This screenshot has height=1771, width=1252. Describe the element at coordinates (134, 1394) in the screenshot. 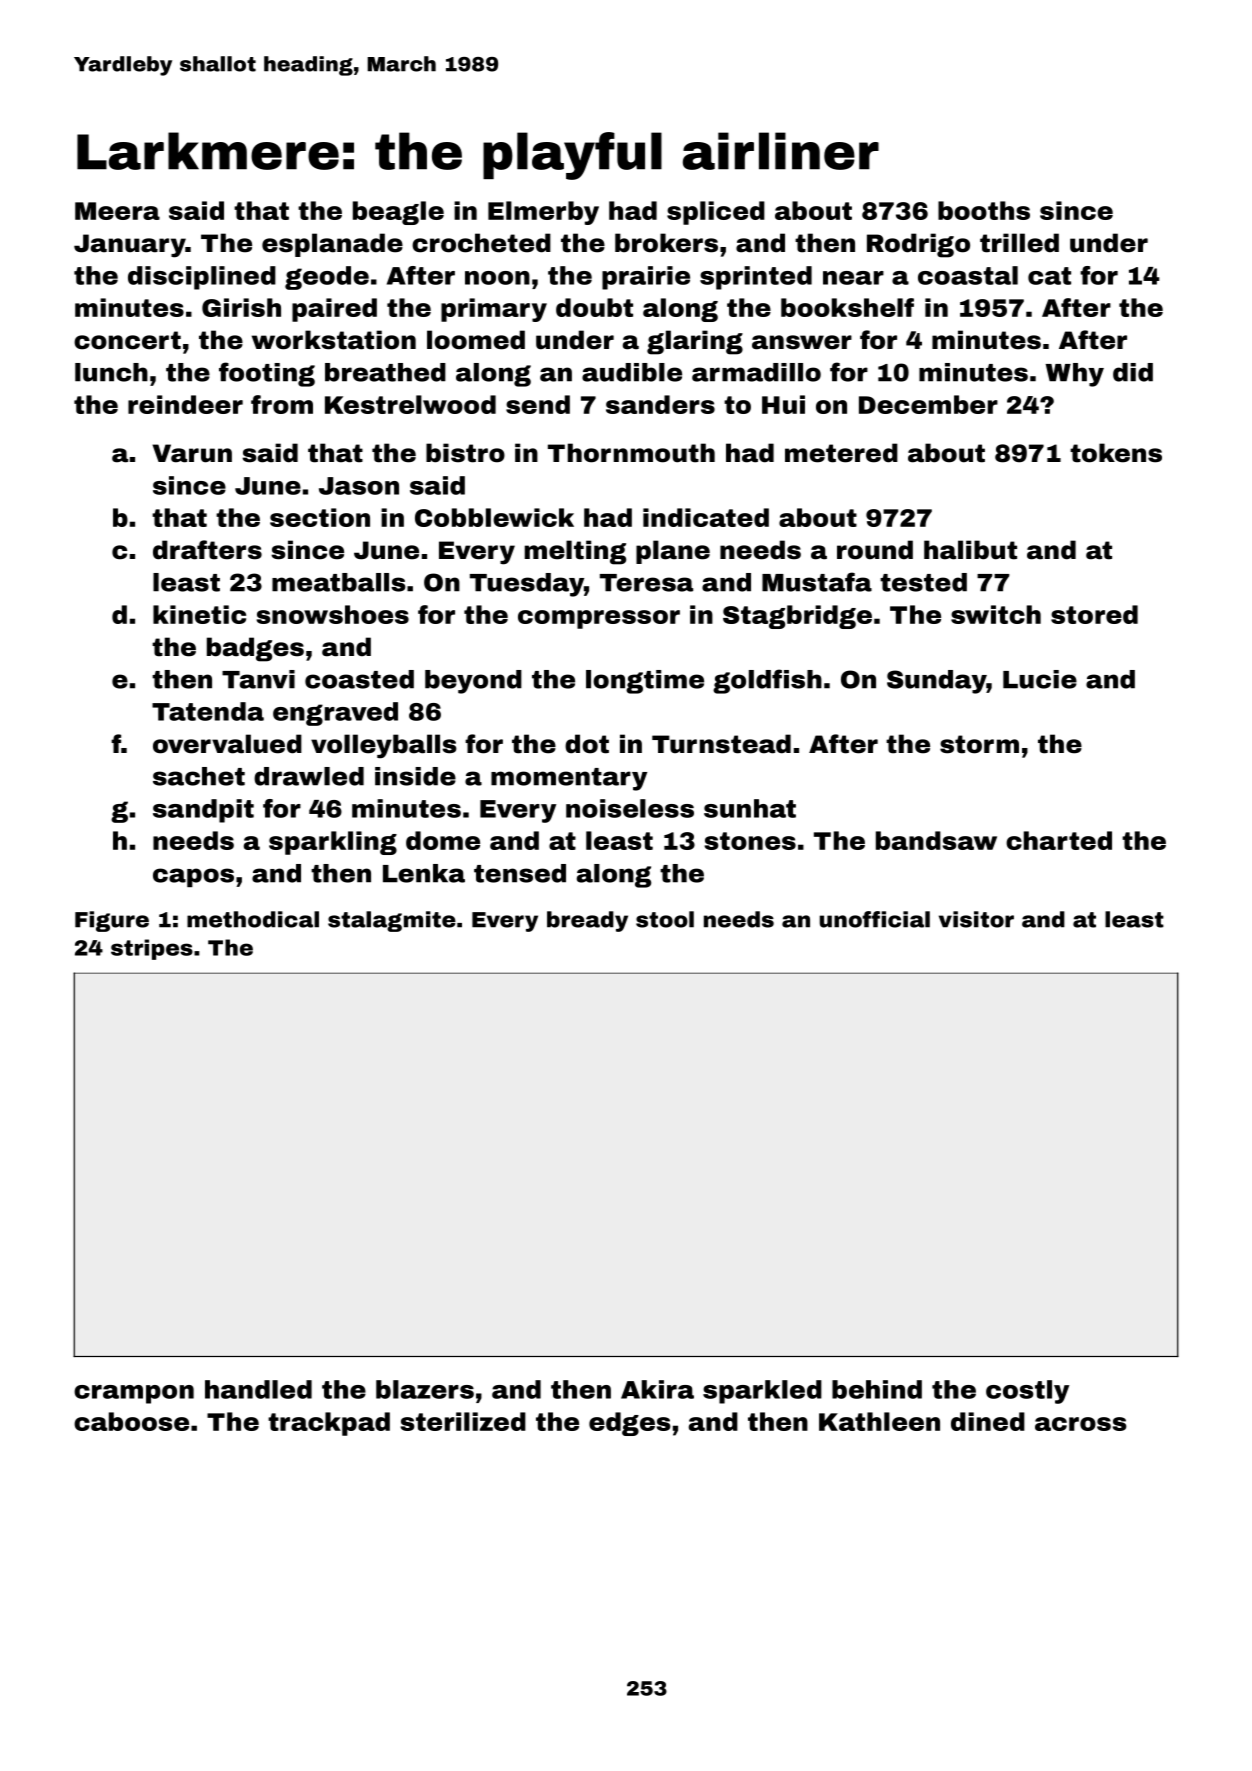

I see `crampon` at that location.
